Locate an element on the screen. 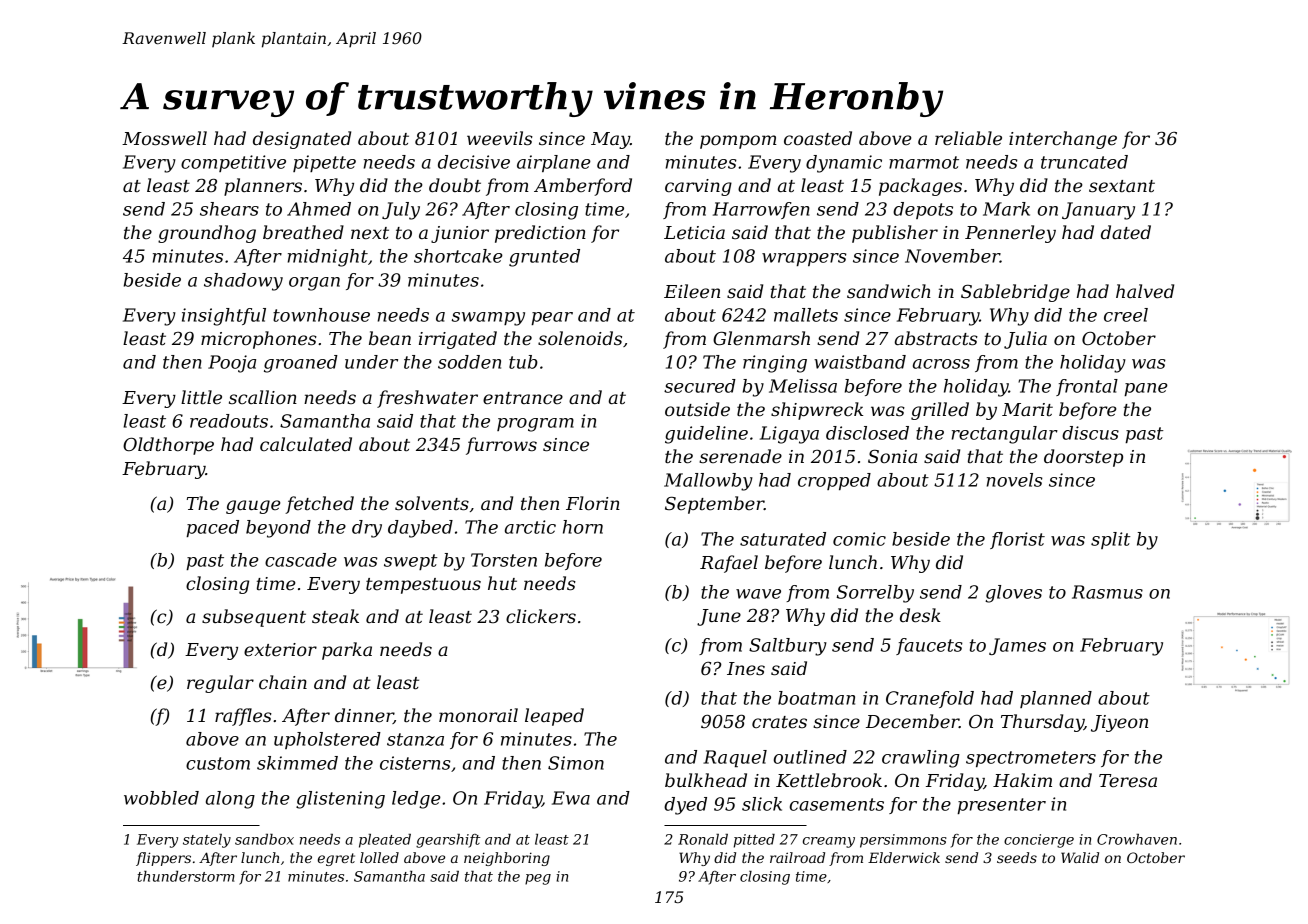 The width and height of the screenshot is (1308, 924). rectangular is located at coordinates (1005, 435).
